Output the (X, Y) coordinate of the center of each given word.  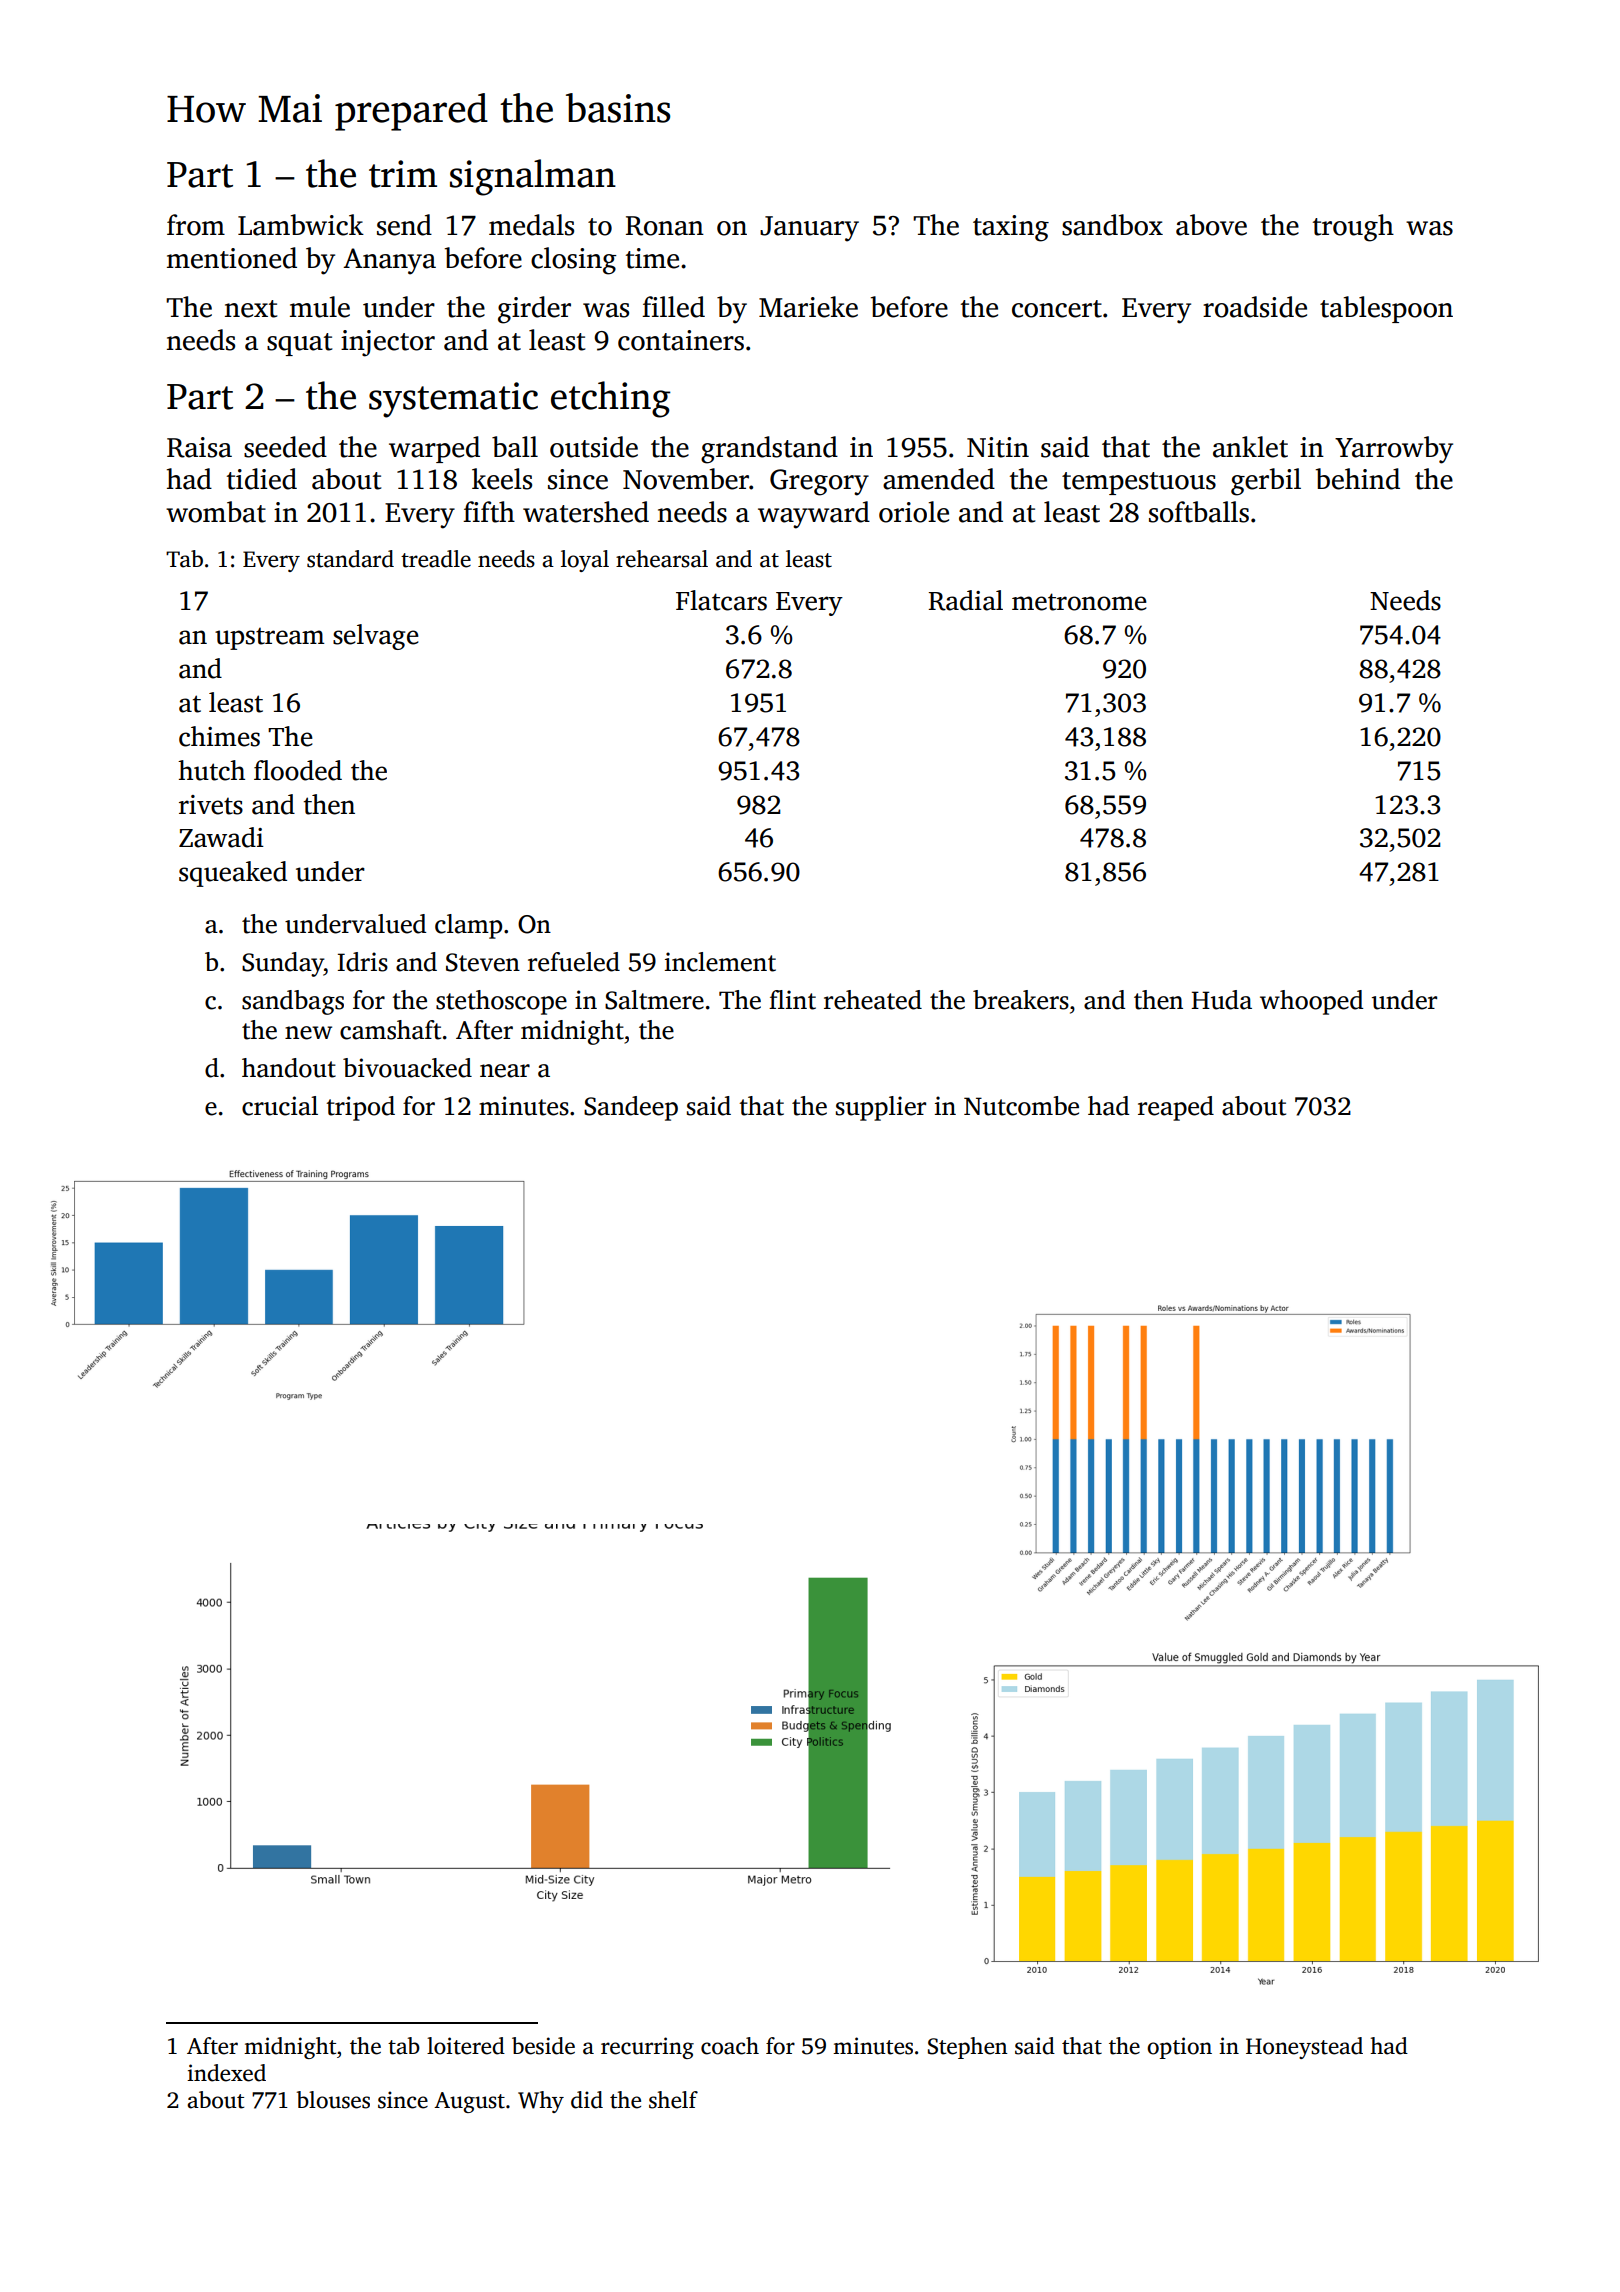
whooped (1311, 1002)
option (1179, 2048)
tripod (360, 1108)
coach (730, 2046)
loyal (585, 561)
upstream (270, 639)
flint (792, 1000)
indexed (226, 2073)
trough (1353, 228)
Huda (1221, 1000)
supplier (881, 1108)
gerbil (1266, 482)
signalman (533, 177)
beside (543, 2046)
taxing (1011, 228)
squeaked (233, 874)
